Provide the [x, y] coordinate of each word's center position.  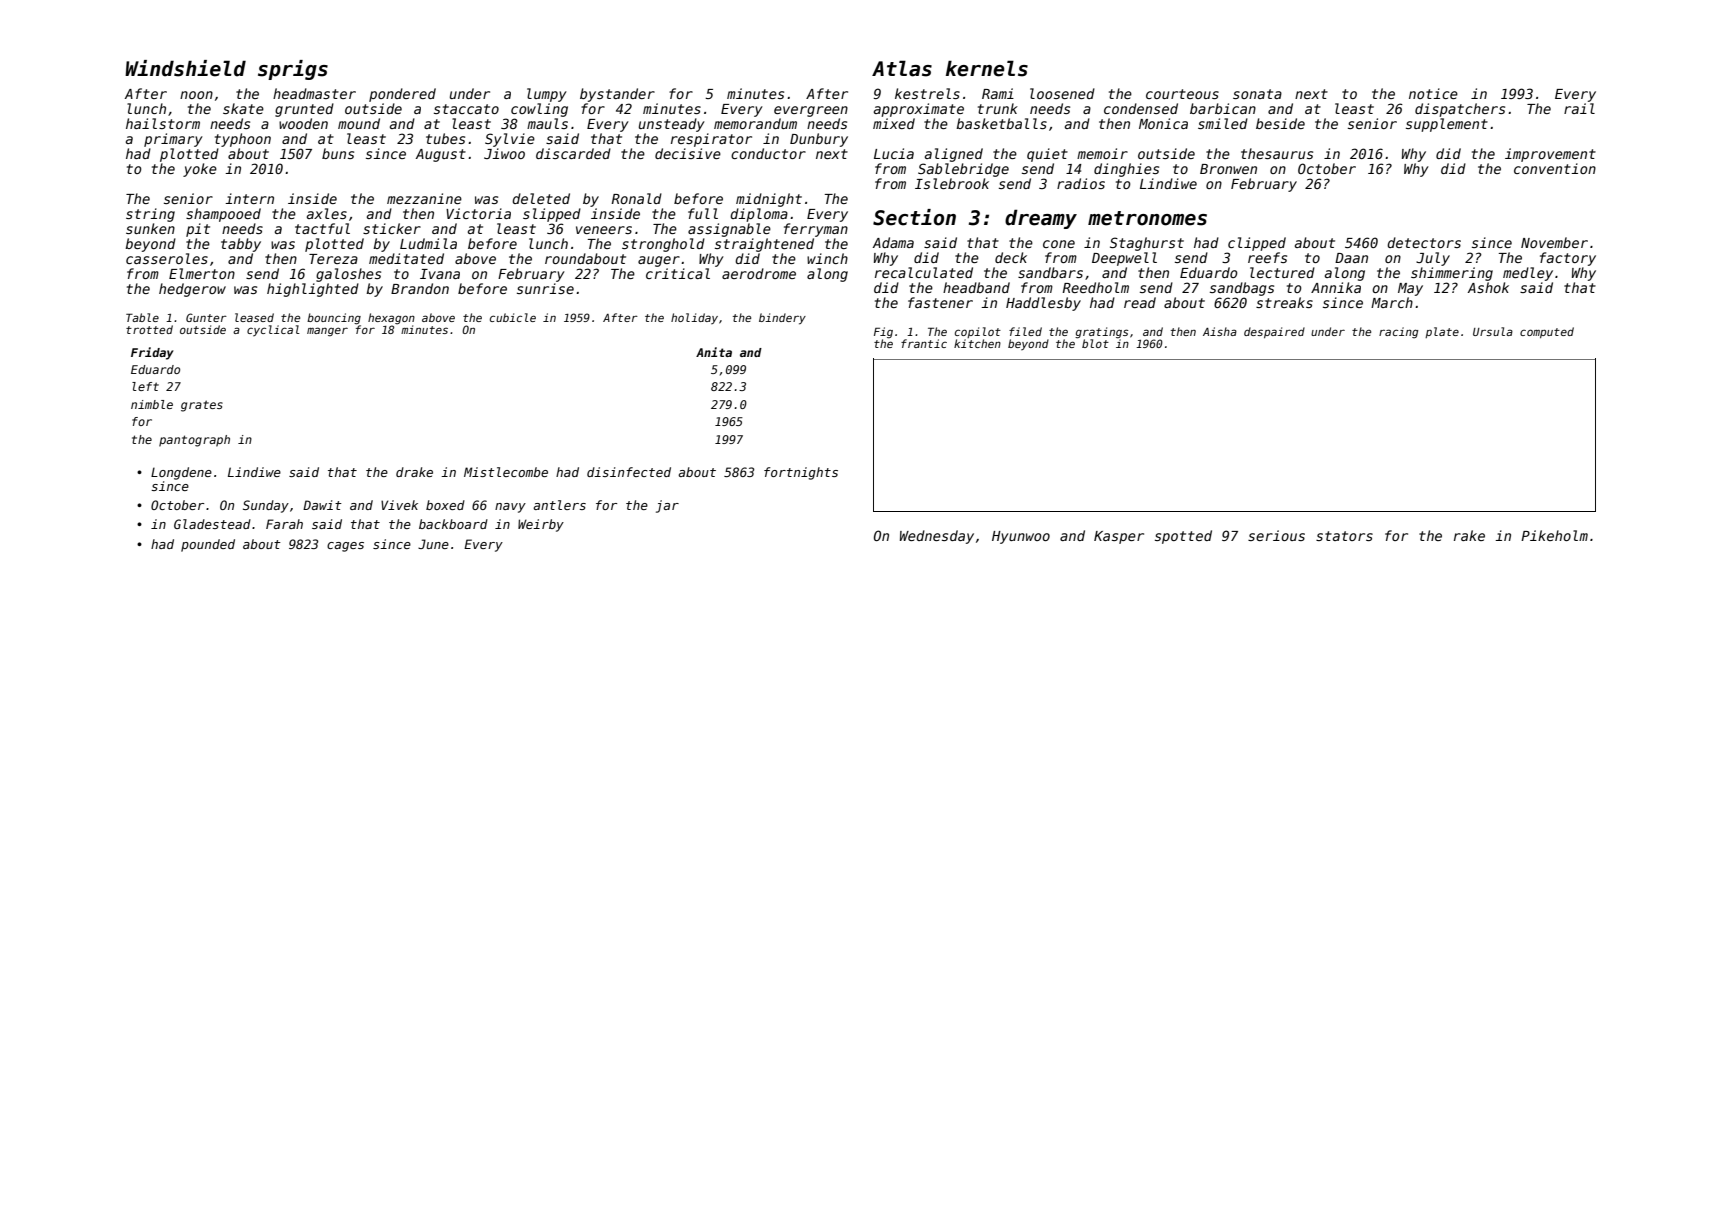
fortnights [801, 473]
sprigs [293, 70]
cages [345, 547]
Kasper [1119, 537]
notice [1433, 93]
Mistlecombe [506, 472]
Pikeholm [1554, 535]
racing [1398, 332]
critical [678, 273]
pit [198, 230]
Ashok [1488, 287]
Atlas [902, 68]
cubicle [513, 317]
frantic [924, 343]
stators [1344, 536]
